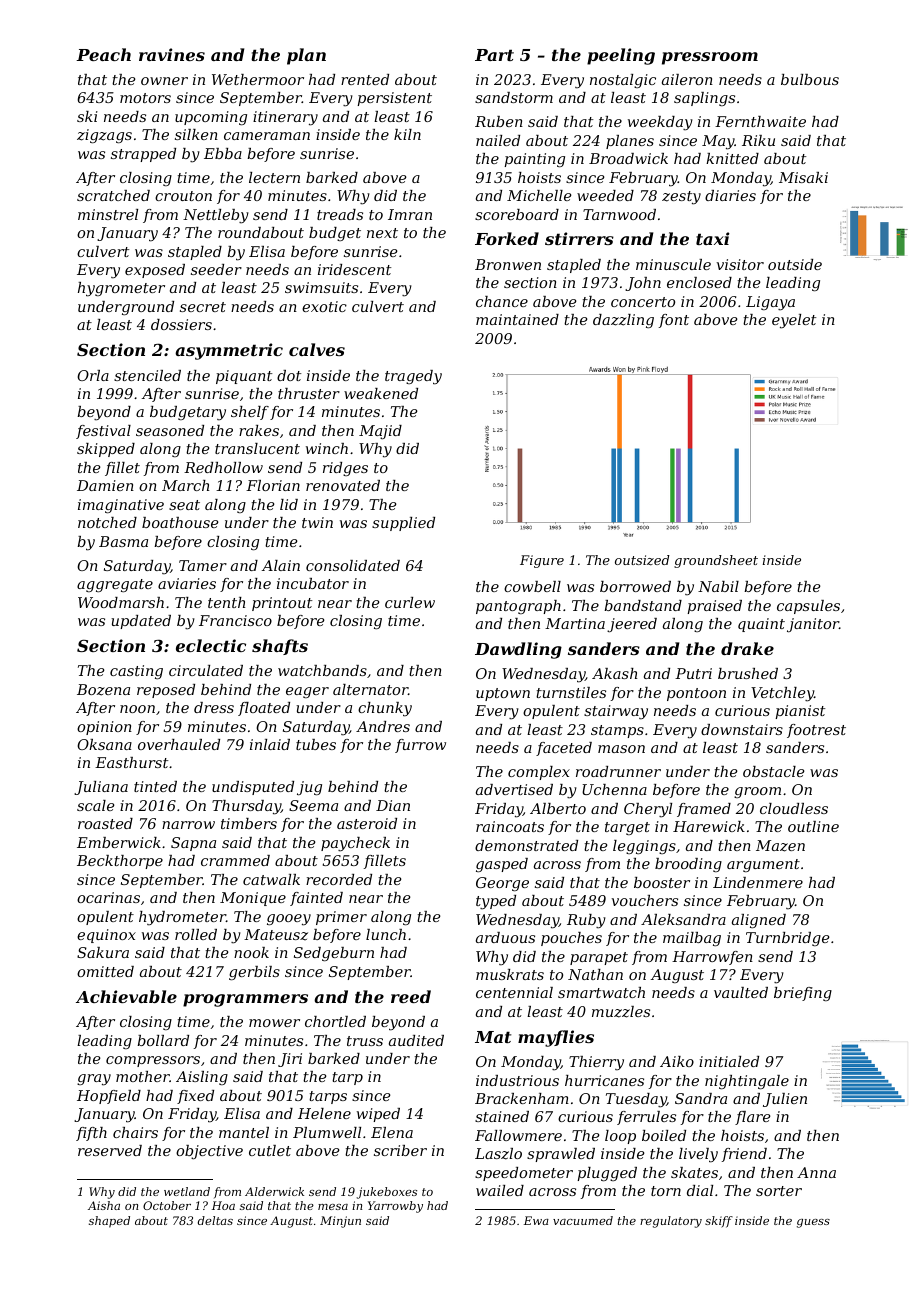 Image resolution: width=924 pixels, height=1308 pixels. What do you see at coordinates (333, 1207) in the screenshot?
I see `mesa` at bounding box center [333, 1207].
